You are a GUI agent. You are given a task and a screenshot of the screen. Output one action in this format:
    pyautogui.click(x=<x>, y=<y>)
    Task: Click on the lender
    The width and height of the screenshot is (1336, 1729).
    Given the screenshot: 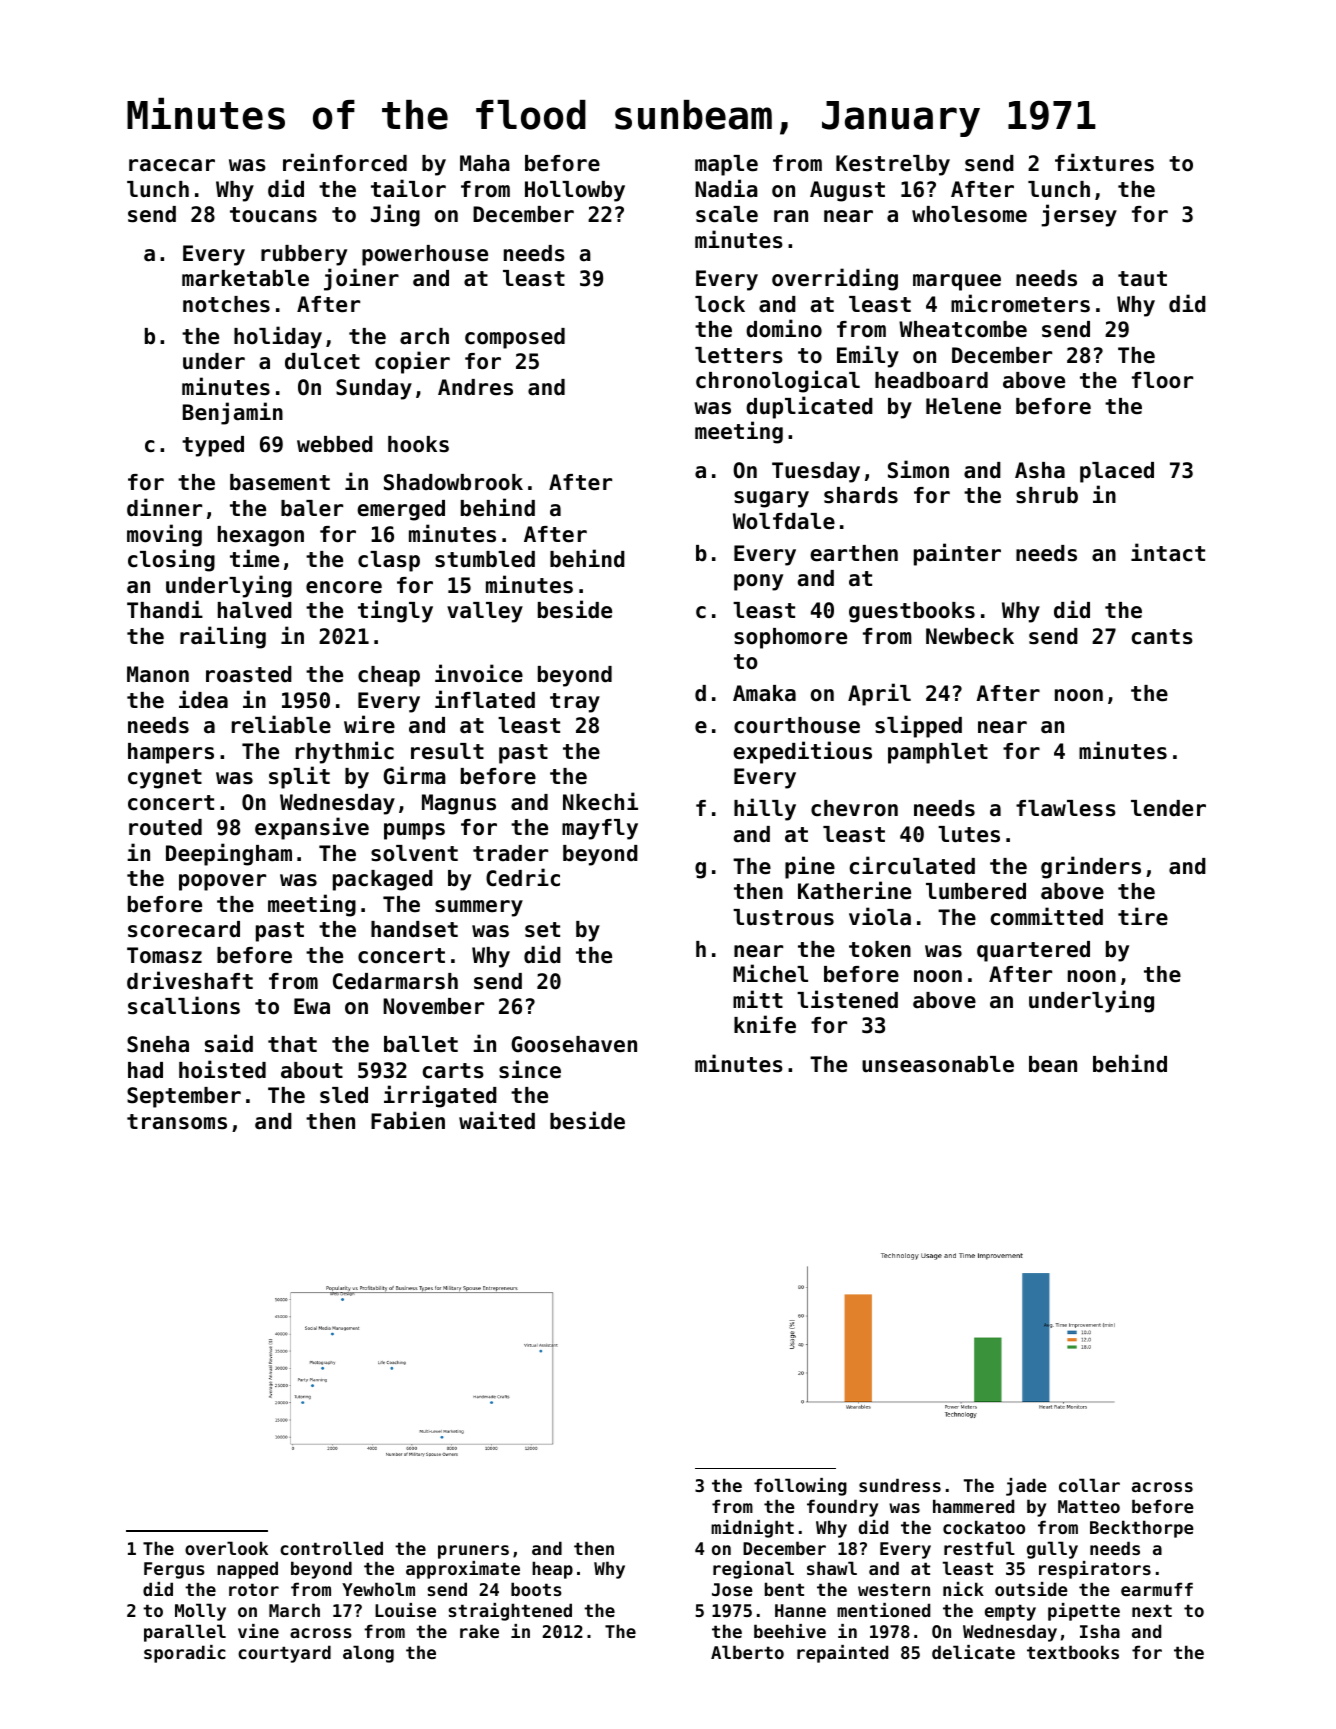 What is the action you would take?
    pyautogui.click(x=1168, y=808)
